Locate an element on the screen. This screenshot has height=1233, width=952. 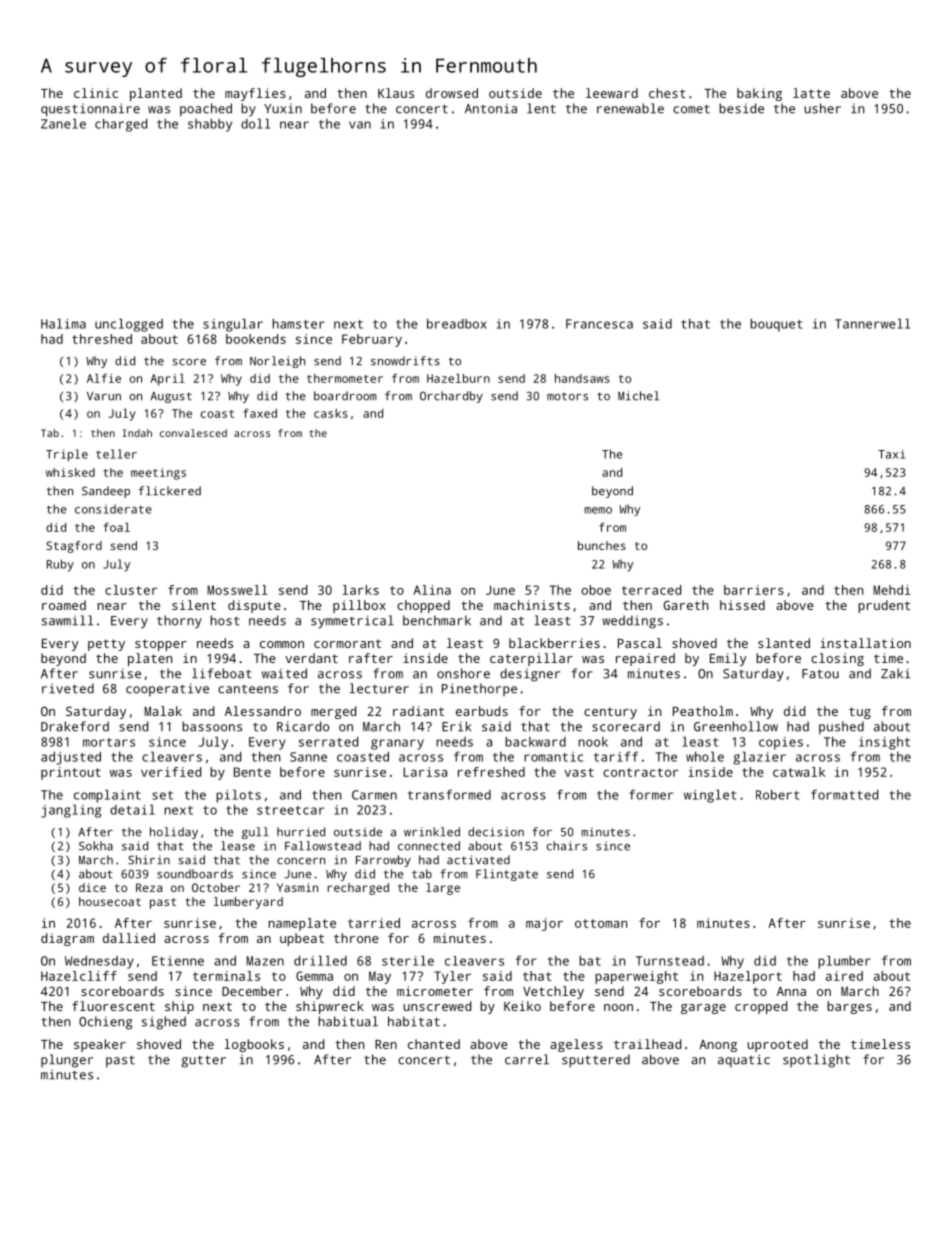
questionnaire is located at coordinates (90, 110).
